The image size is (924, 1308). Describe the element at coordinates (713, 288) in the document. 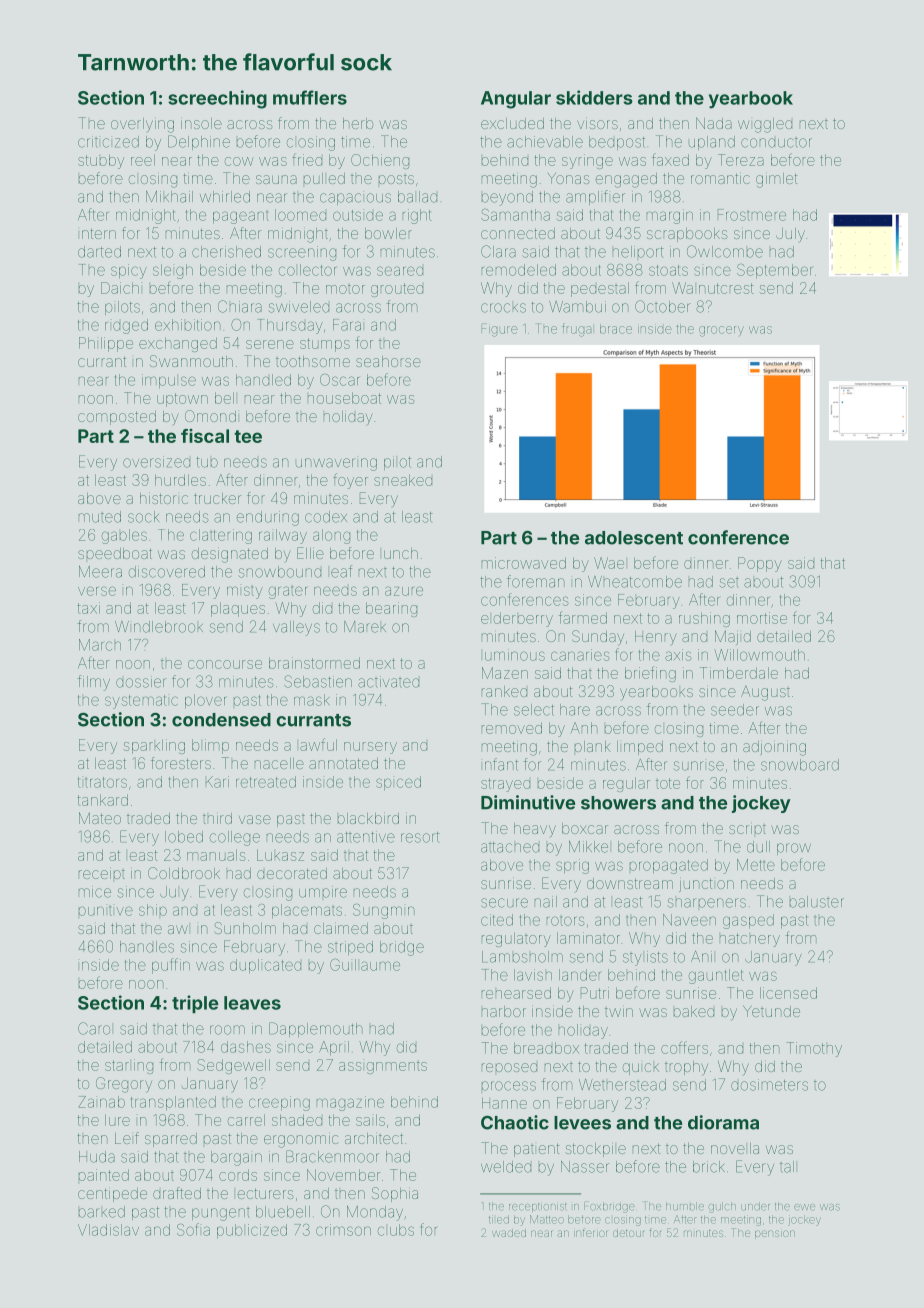

I see `Walnutcrest` at that location.
